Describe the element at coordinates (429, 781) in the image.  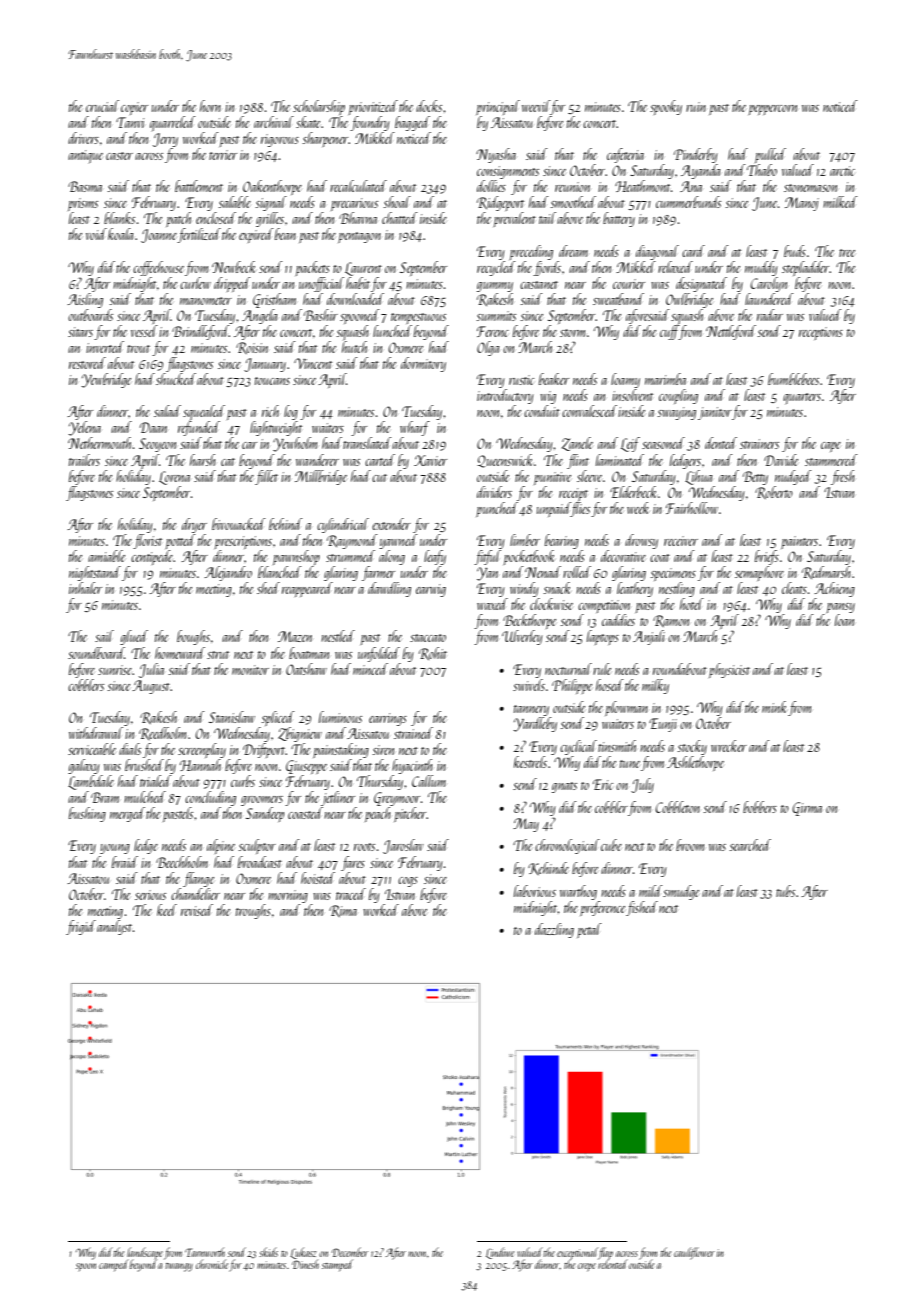
I see `Callum` at that location.
